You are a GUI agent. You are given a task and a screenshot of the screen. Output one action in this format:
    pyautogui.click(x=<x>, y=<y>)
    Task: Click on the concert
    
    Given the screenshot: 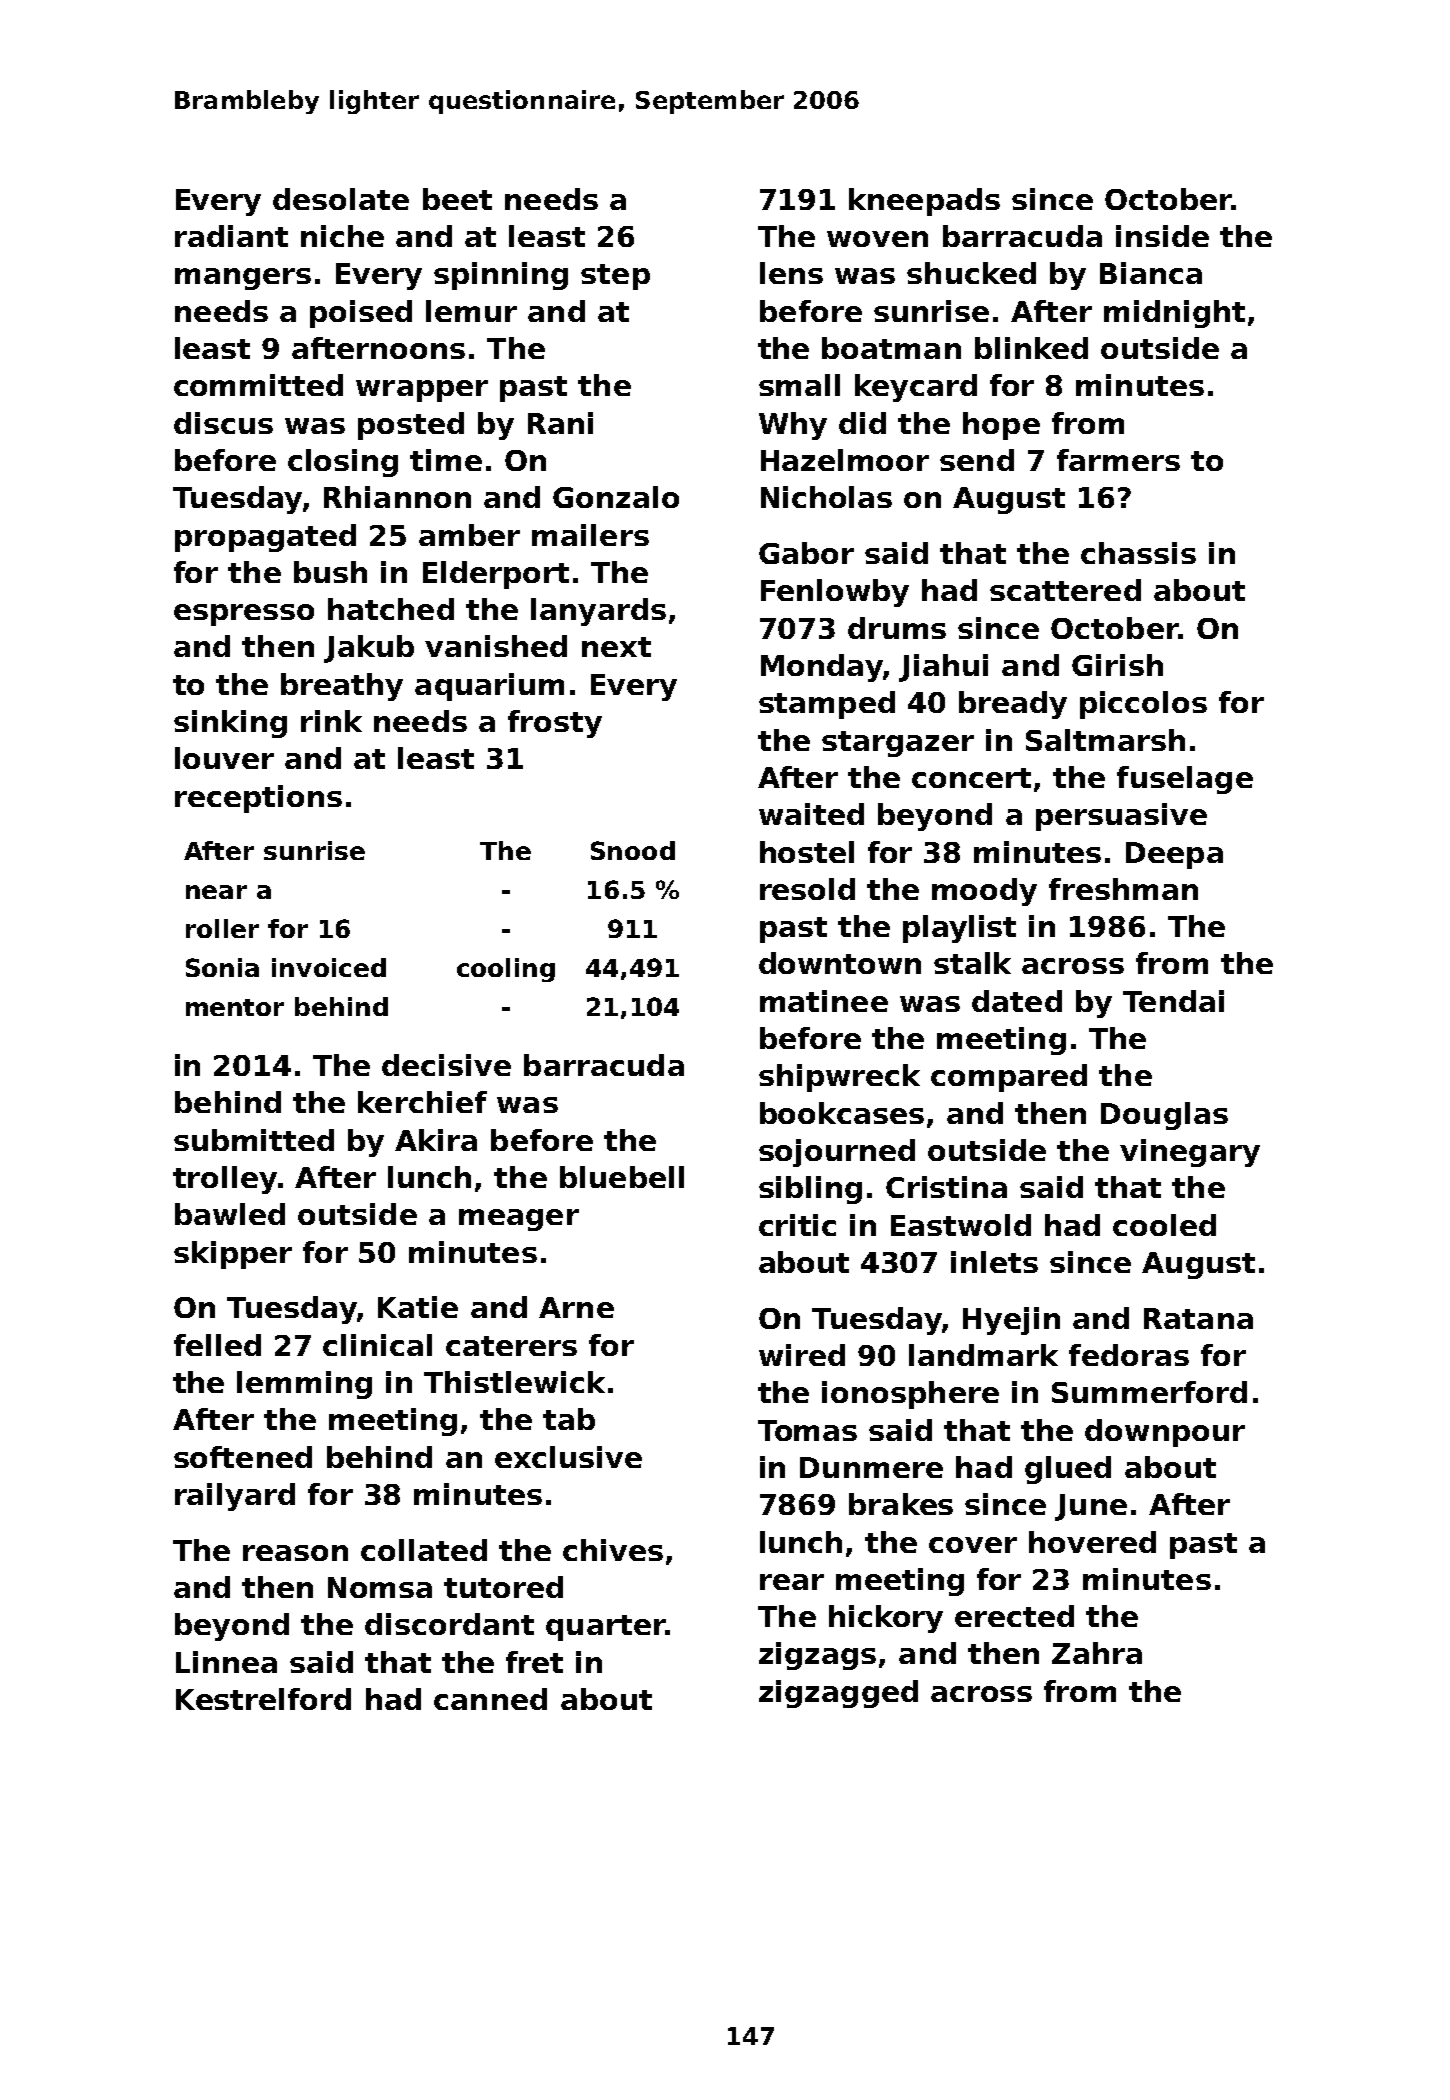 What is the action you would take?
    pyautogui.click(x=971, y=778)
